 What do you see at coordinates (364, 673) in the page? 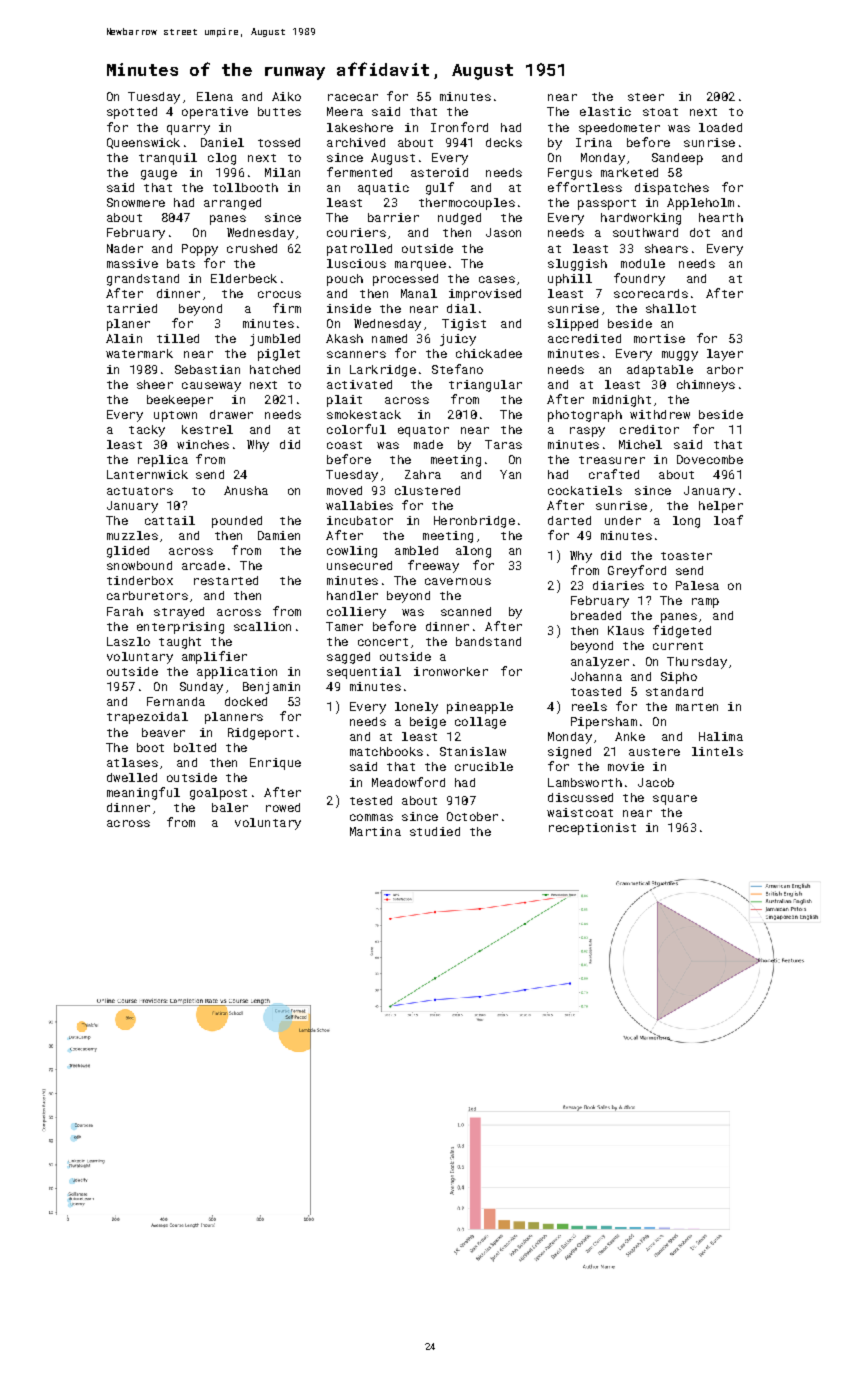
I see `sequential` at bounding box center [364, 673].
